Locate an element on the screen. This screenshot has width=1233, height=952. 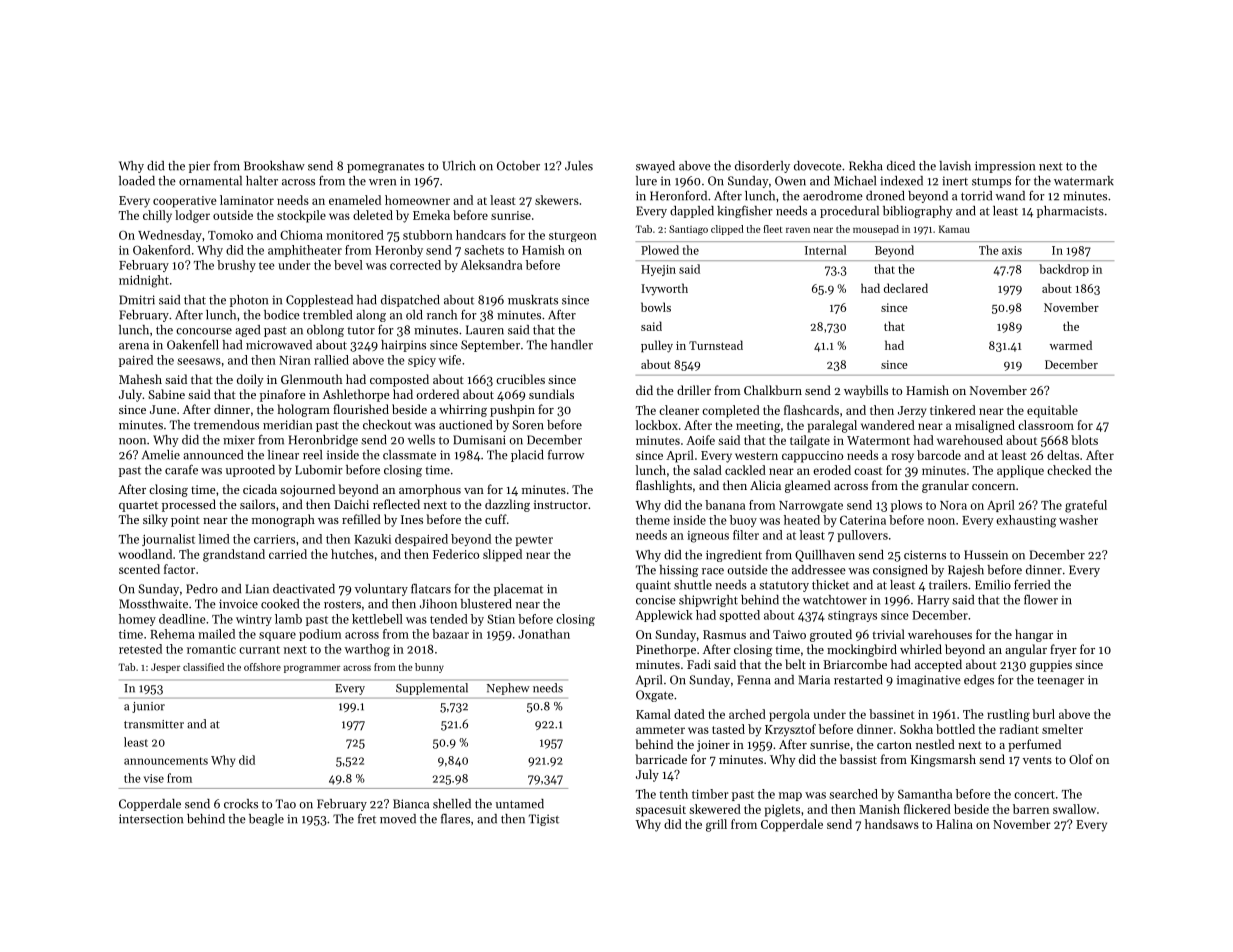
Halina is located at coordinates (954, 824).
